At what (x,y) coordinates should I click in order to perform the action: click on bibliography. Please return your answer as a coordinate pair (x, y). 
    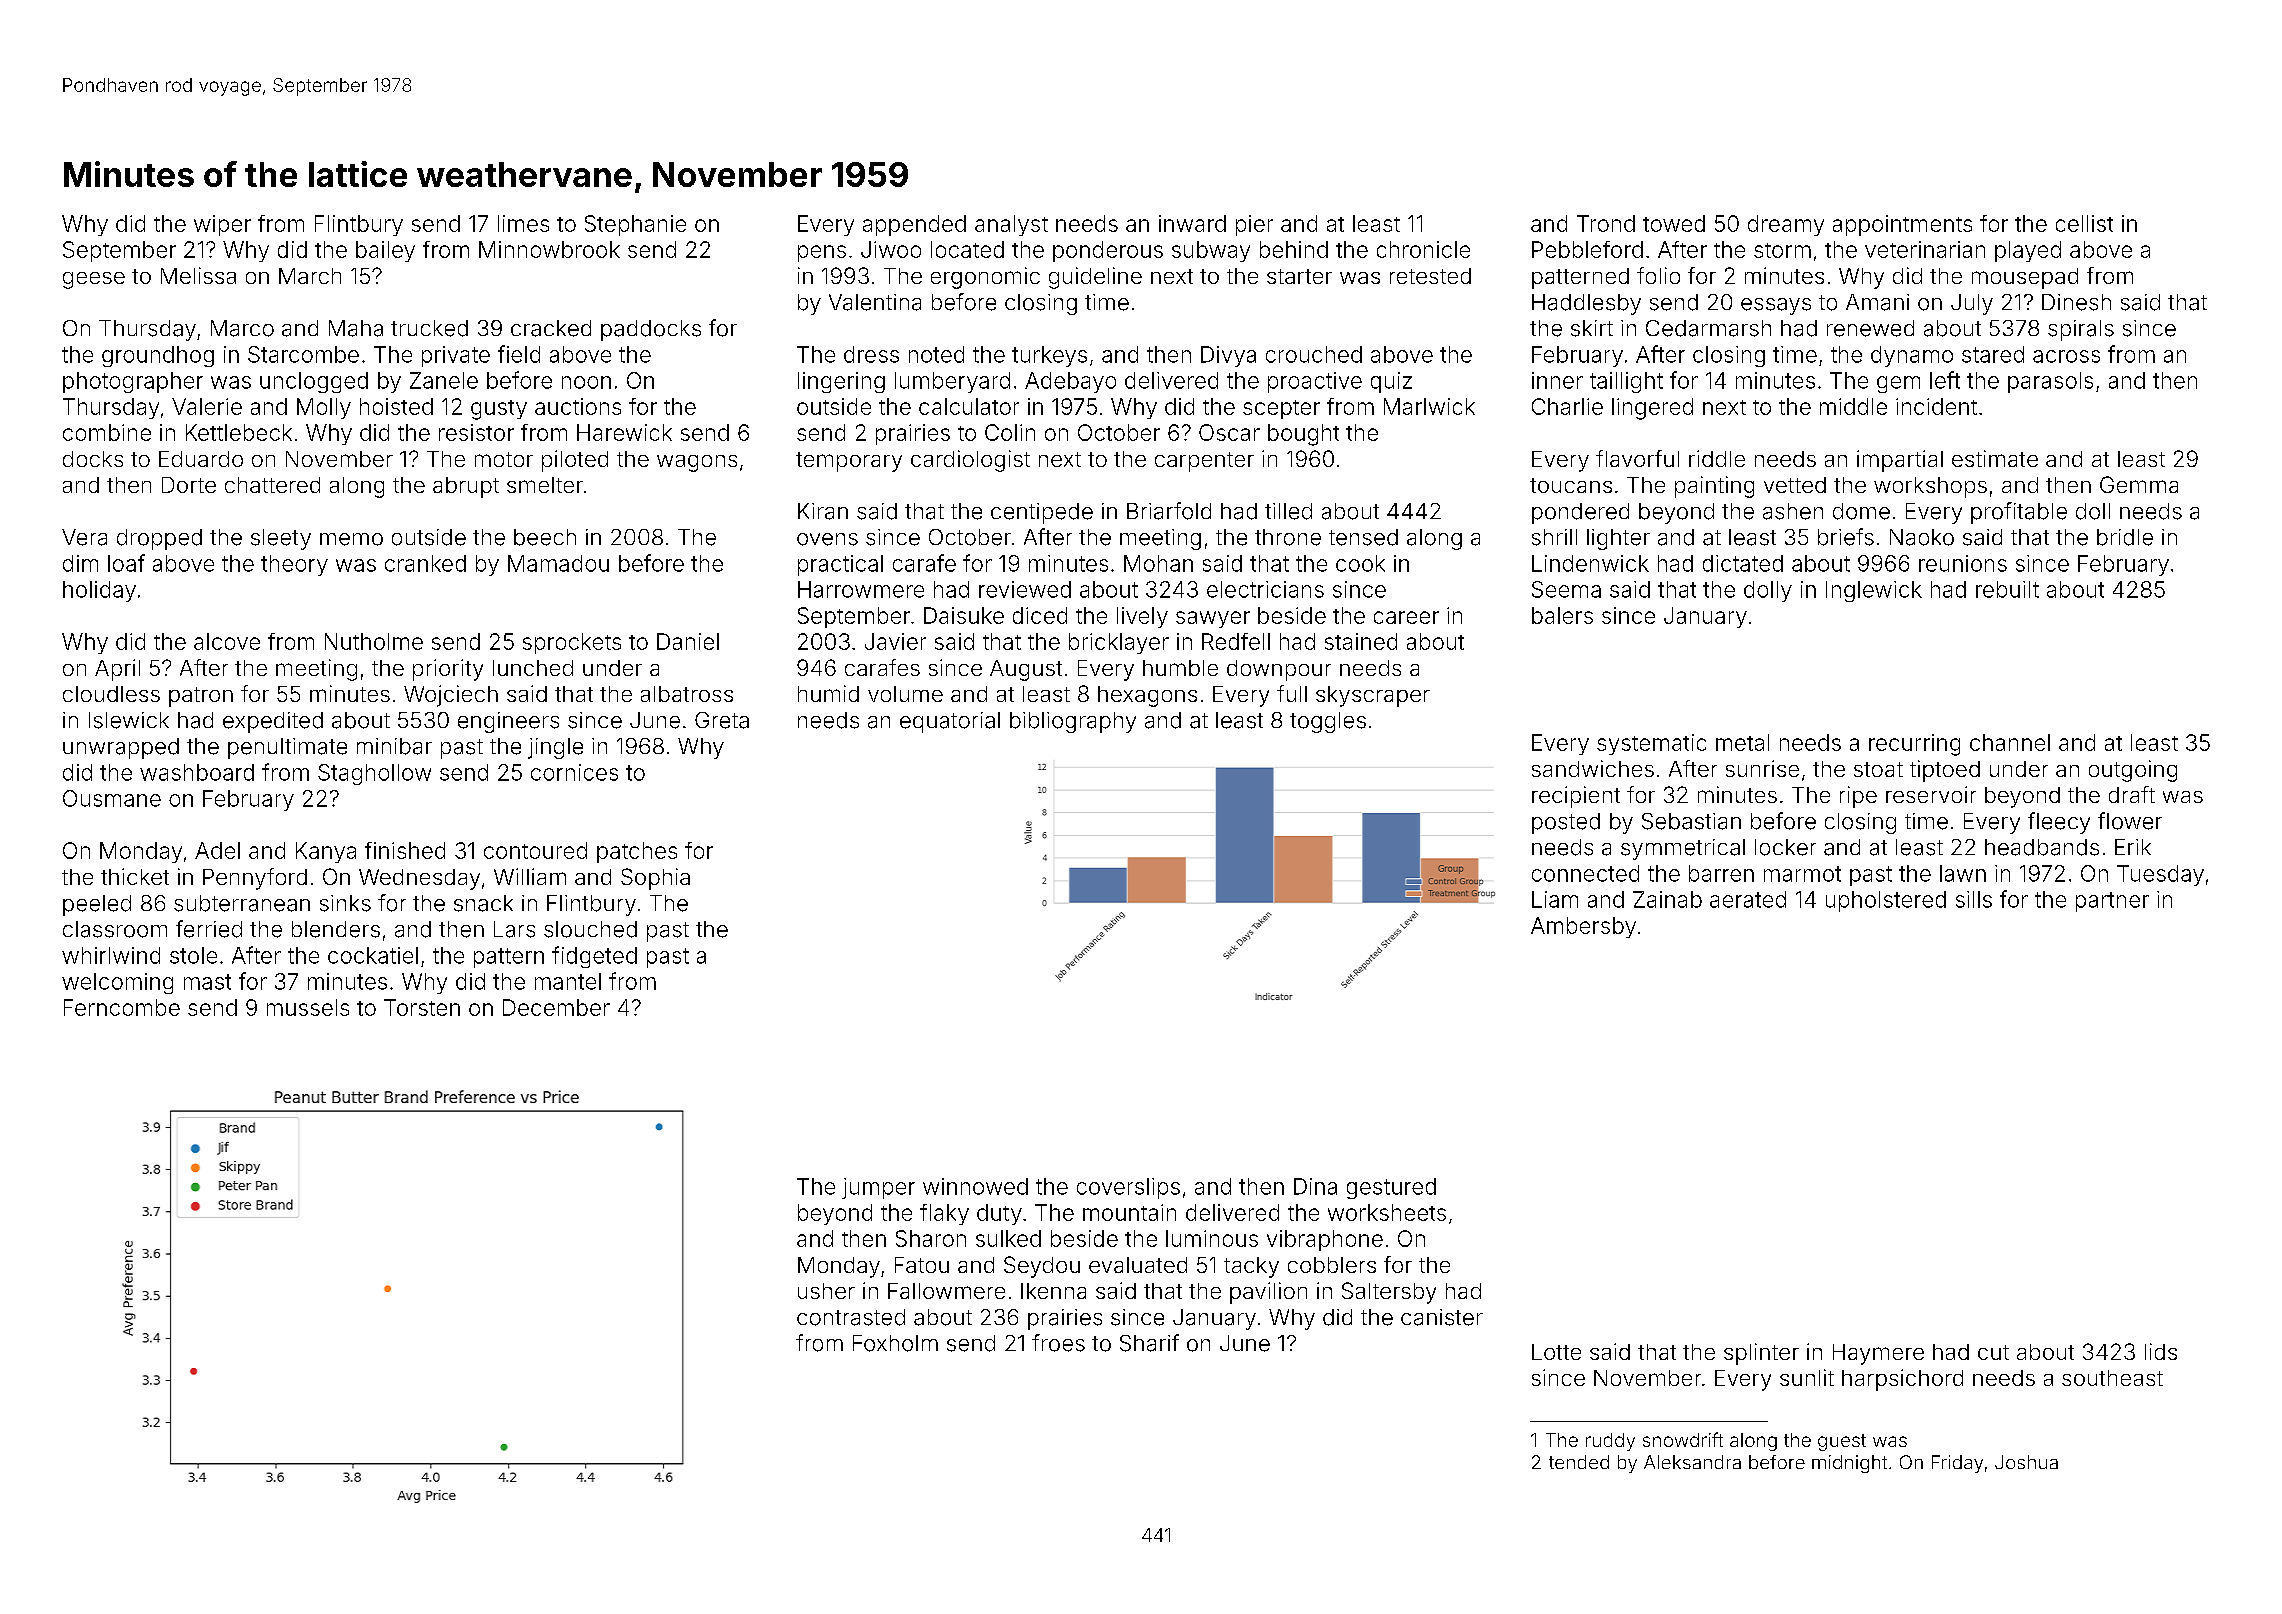
    Looking at the image, I should click on (1073, 722).
